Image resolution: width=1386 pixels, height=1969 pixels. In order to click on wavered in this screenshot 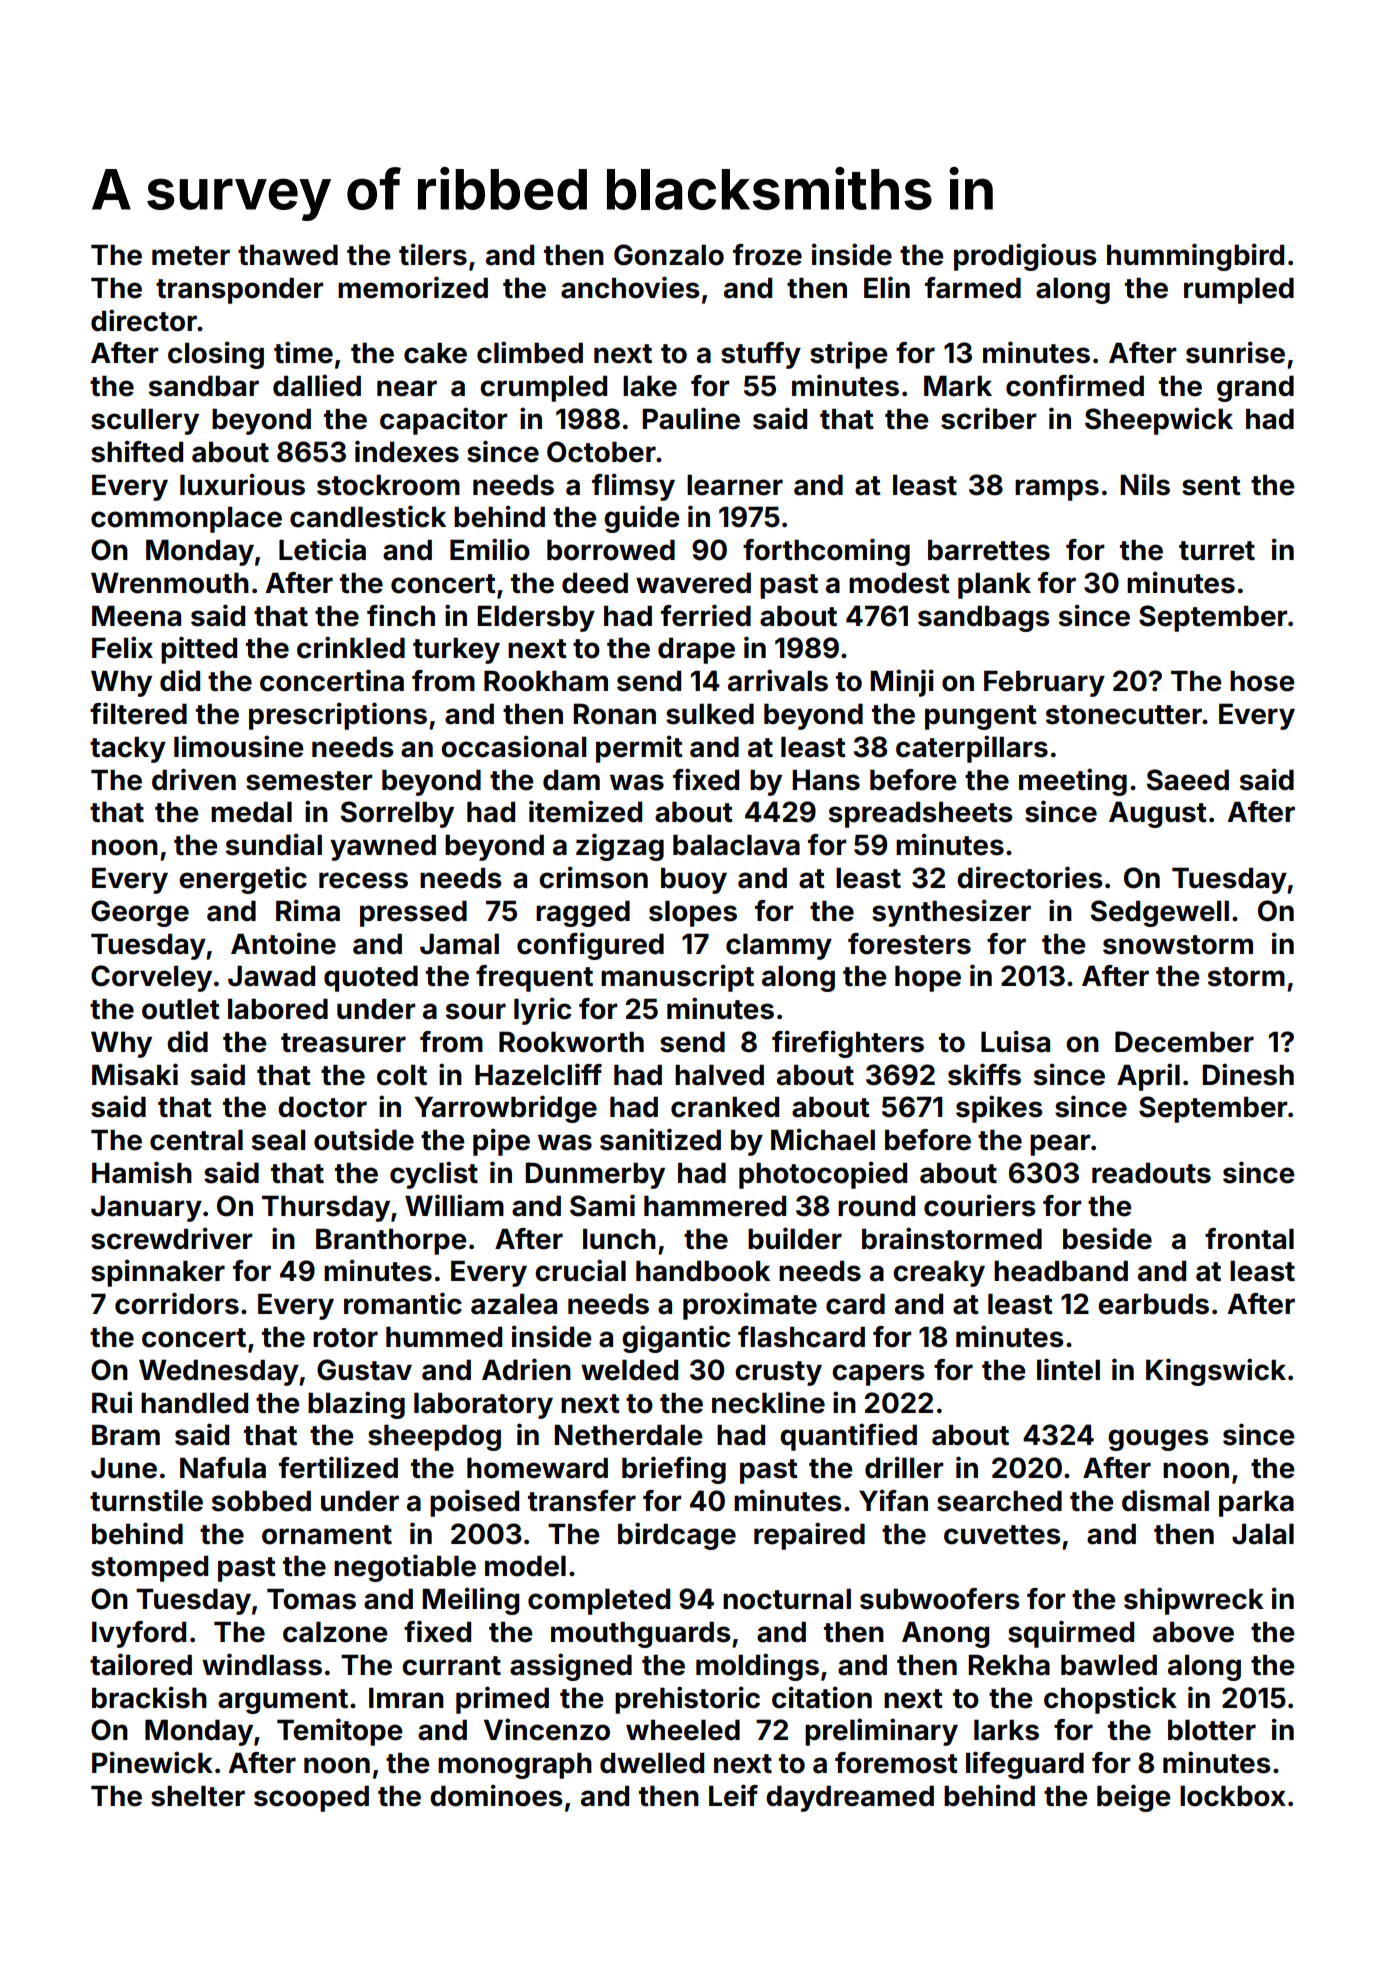, I will do `click(693, 583)`.
